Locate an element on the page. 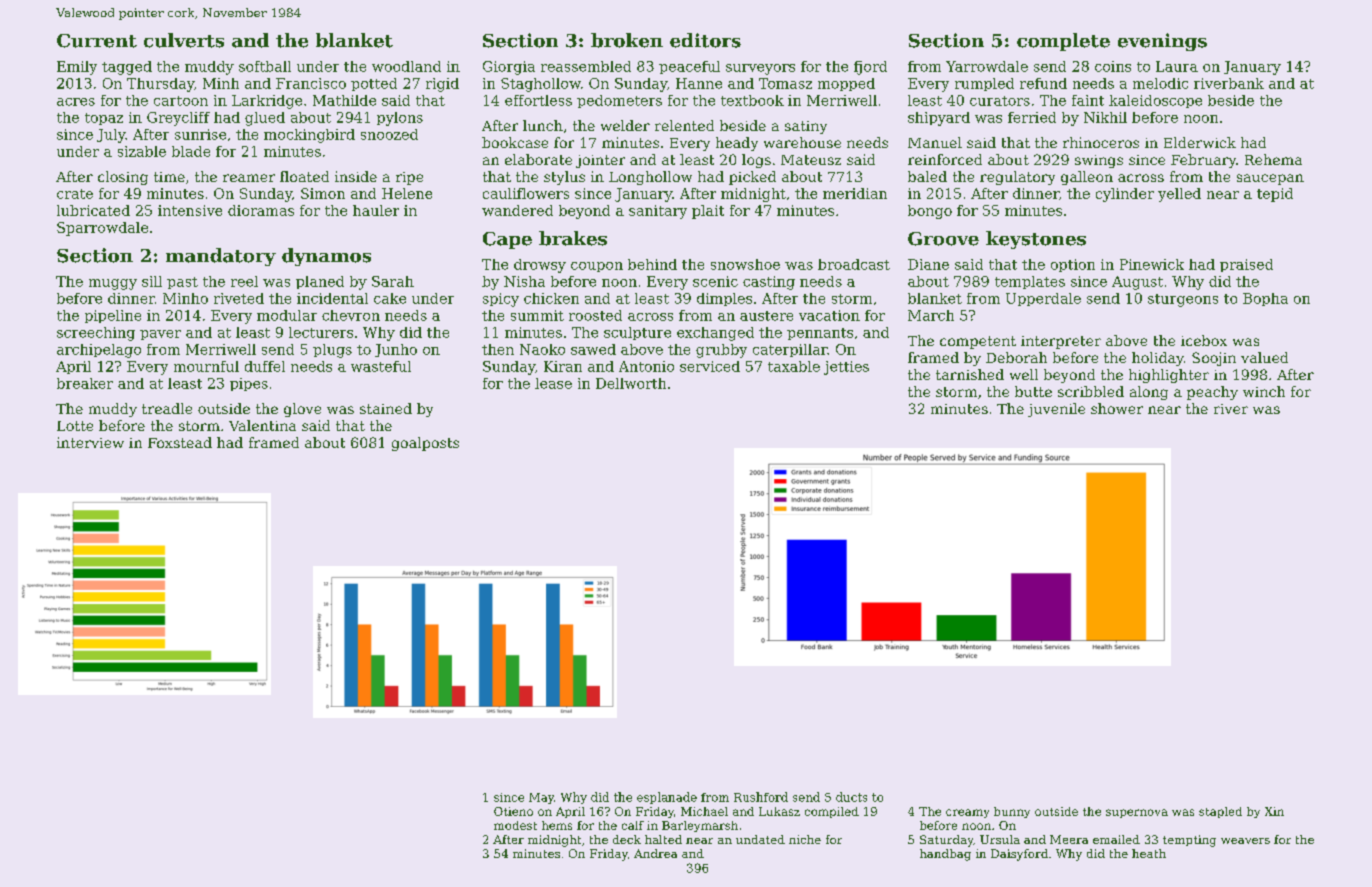  complete is located at coordinates (1063, 42).
